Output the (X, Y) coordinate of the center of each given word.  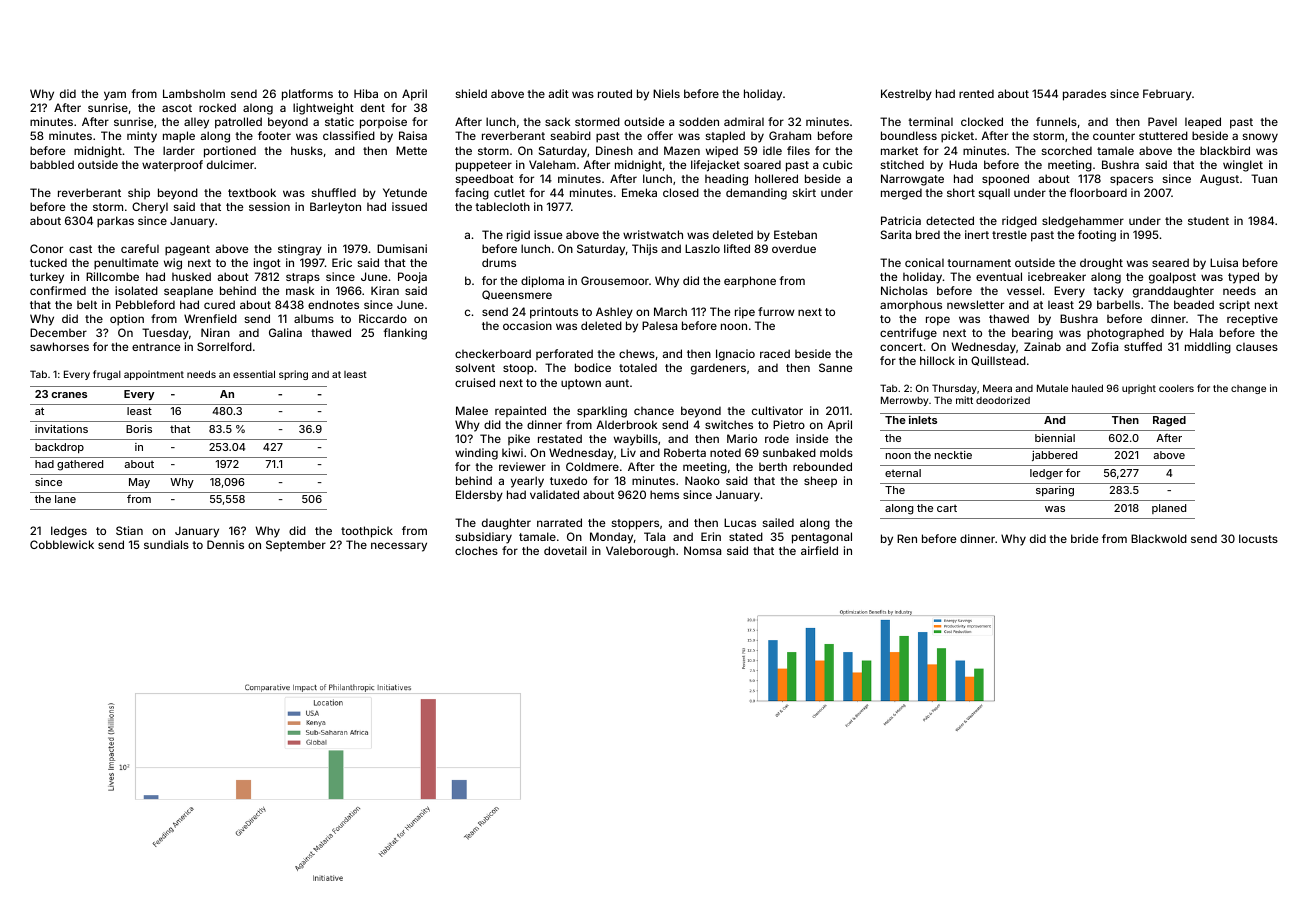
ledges (69, 532)
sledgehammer (1083, 222)
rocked (217, 107)
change (1248, 389)
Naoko (702, 480)
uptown (581, 384)
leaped (1203, 123)
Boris (139, 429)
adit (559, 93)
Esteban (795, 234)
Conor (46, 248)
